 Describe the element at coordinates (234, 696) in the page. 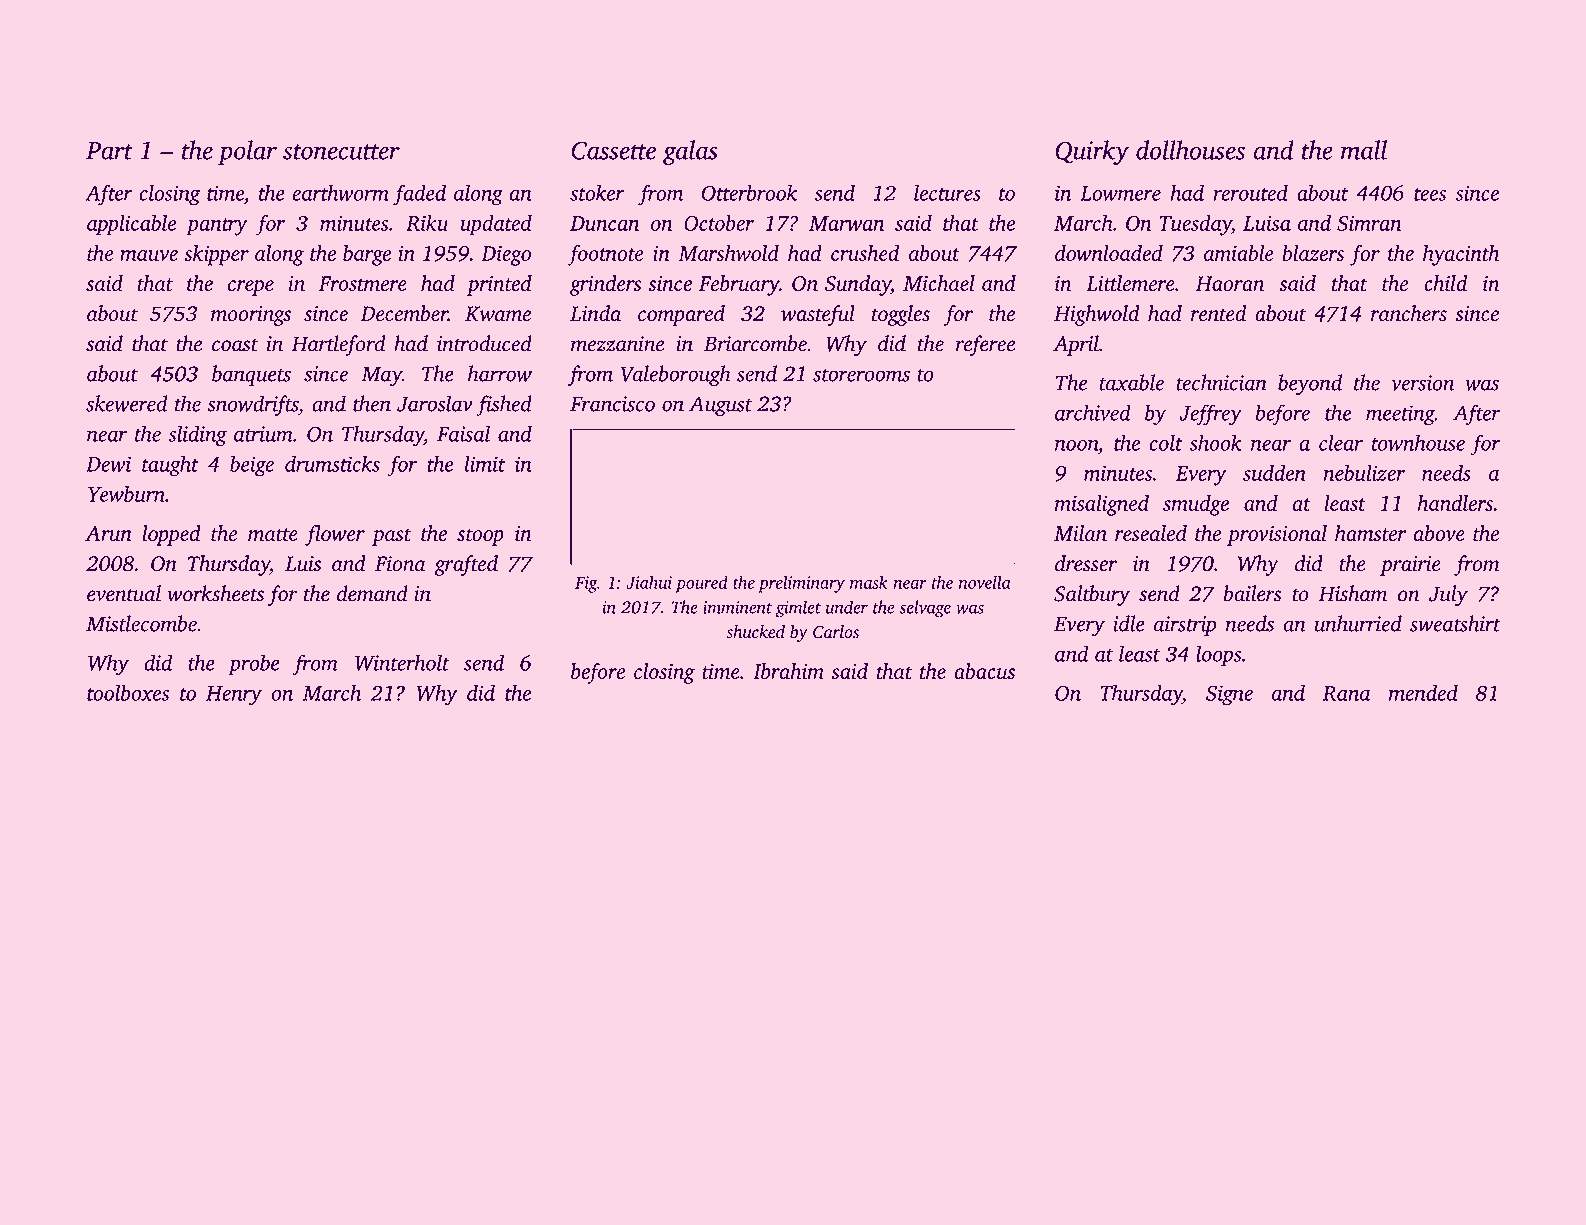

I see `Henry` at that location.
